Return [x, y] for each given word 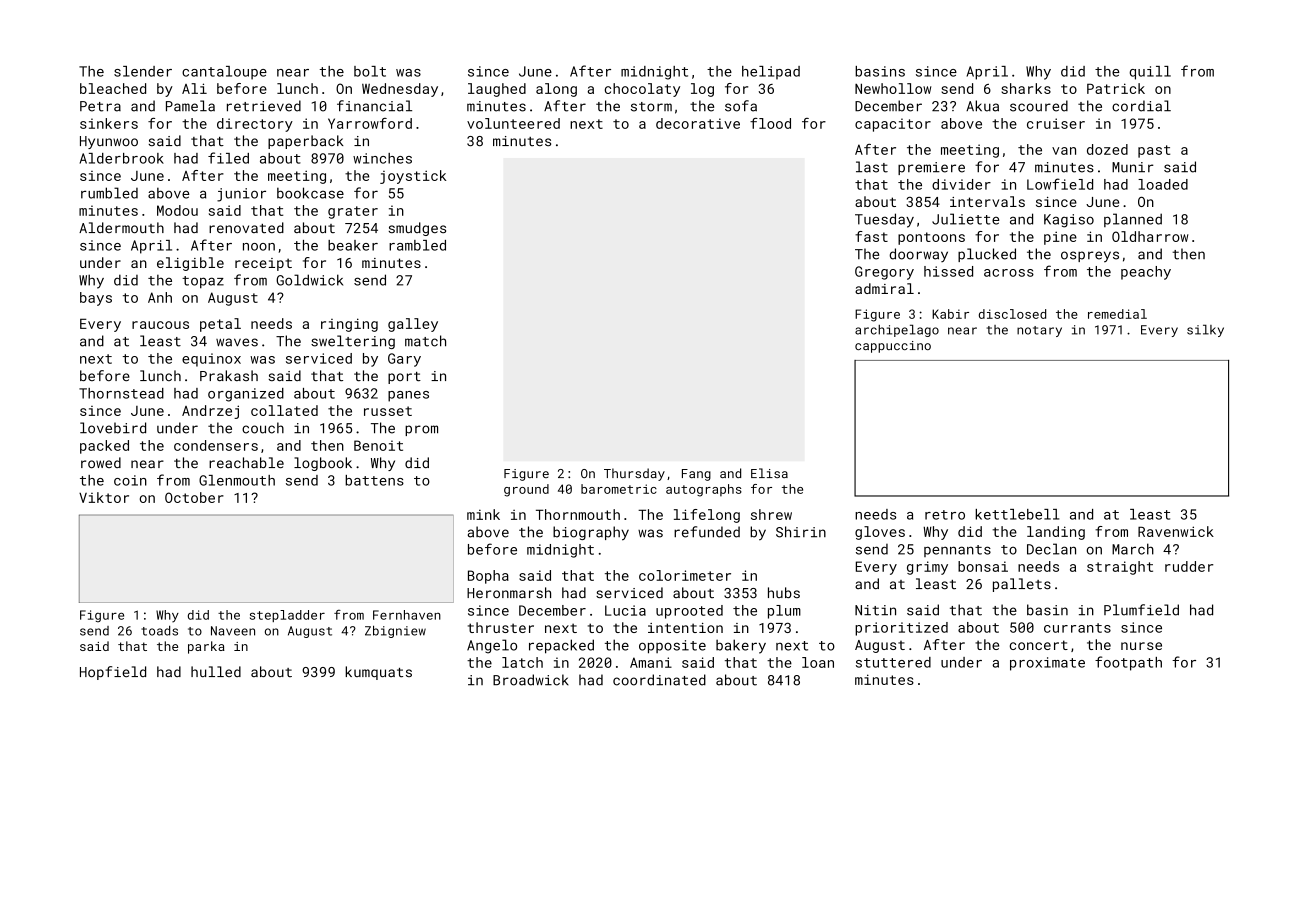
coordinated [659, 680]
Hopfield [113, 673]
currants [1077, 628]
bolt [370, 71]
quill [1150, 73]
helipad [771, 73]
